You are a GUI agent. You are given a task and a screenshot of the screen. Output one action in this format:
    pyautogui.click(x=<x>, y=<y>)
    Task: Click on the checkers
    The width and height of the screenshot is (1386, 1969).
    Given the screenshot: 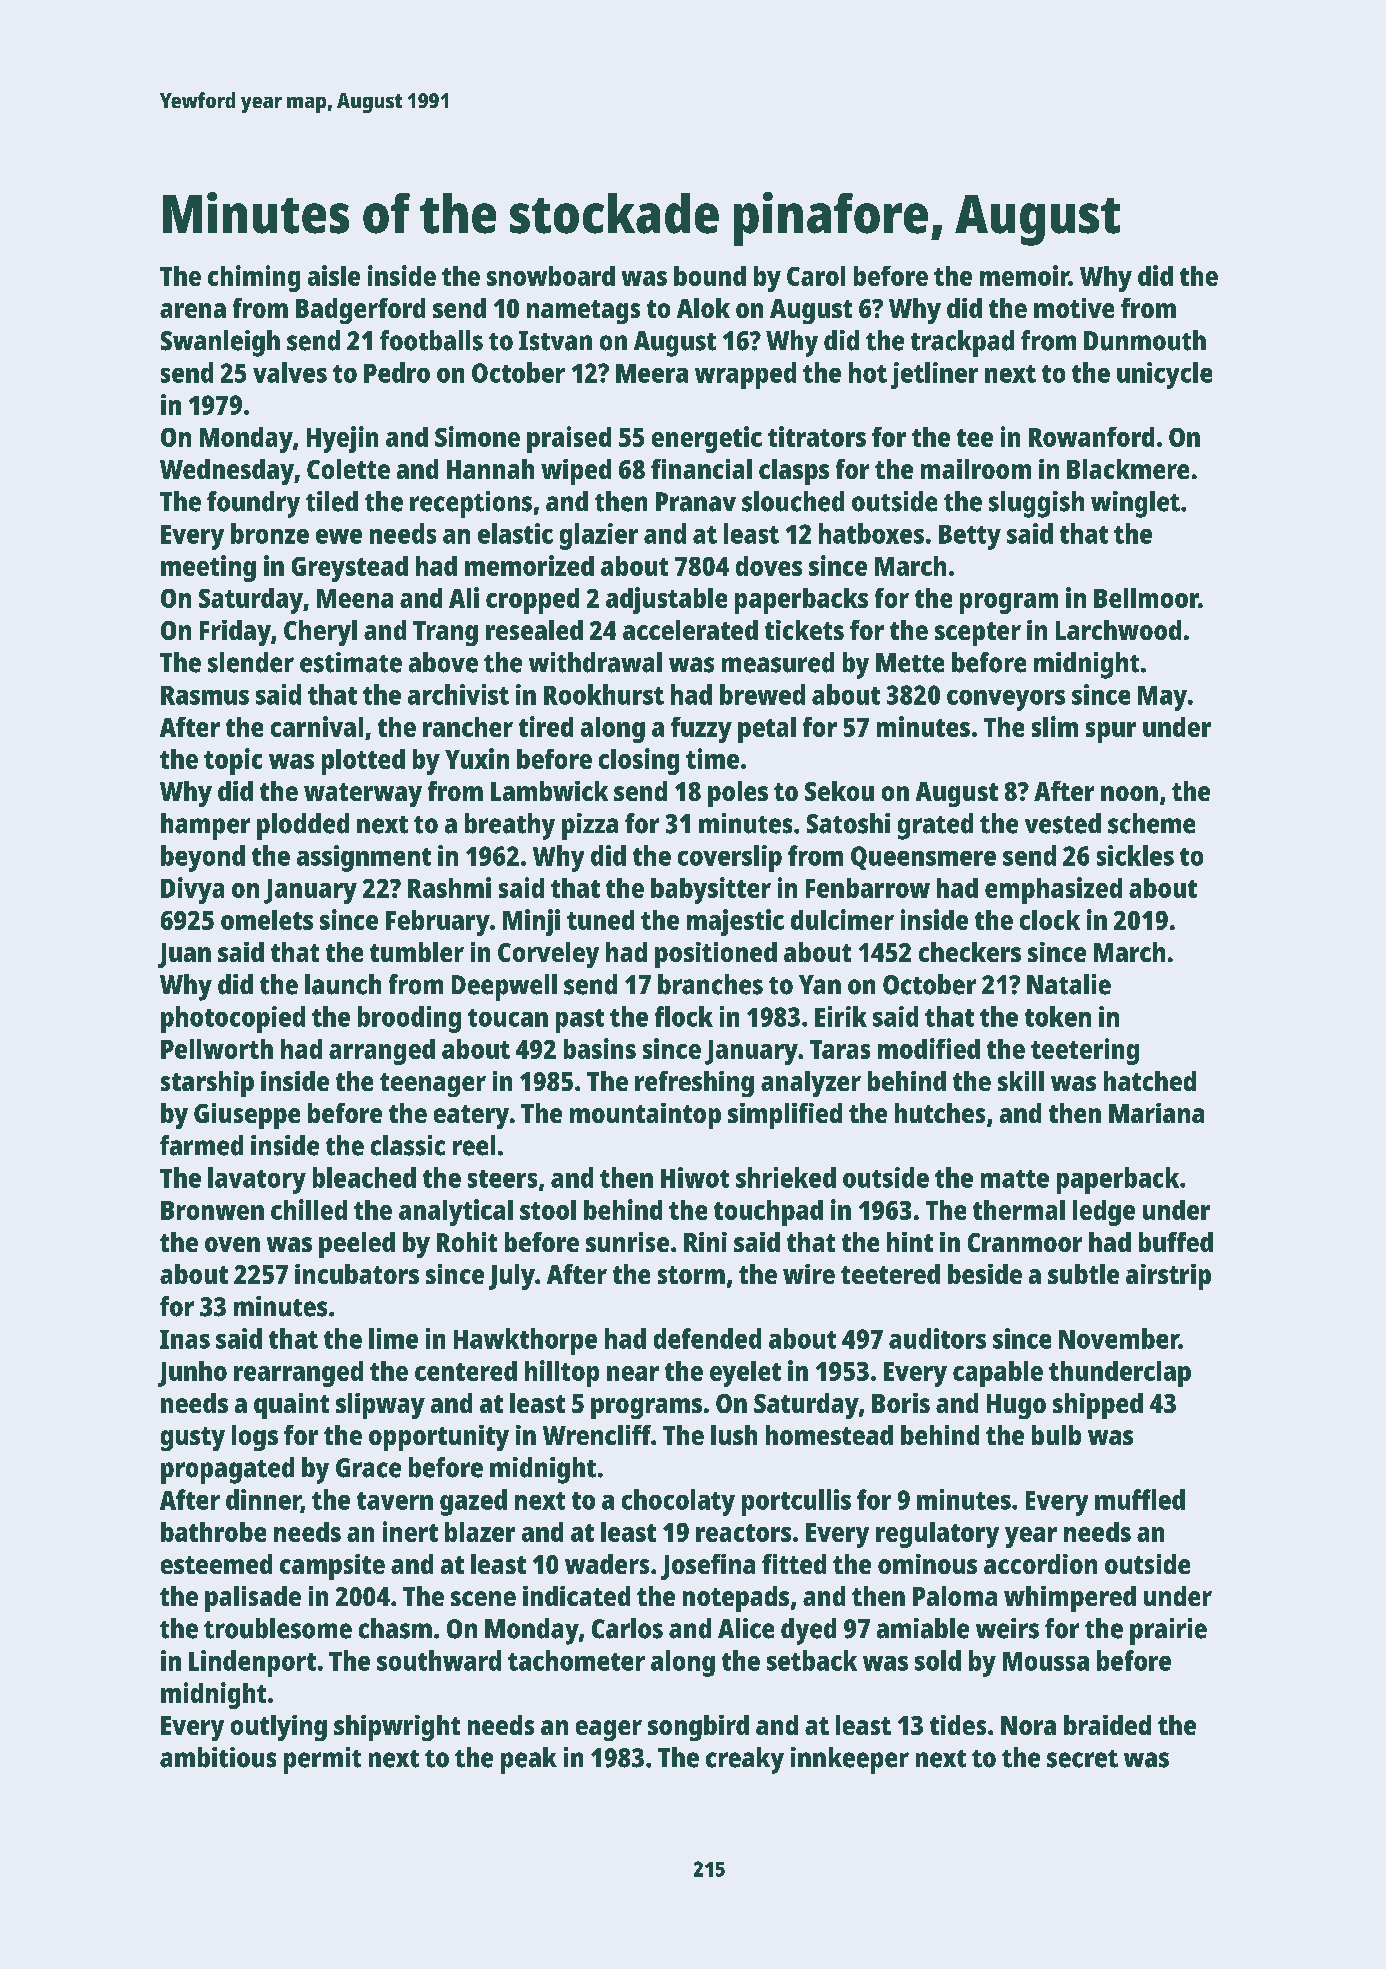 What is the action you would take?
    pyautogui.click(x=970, y=952)
